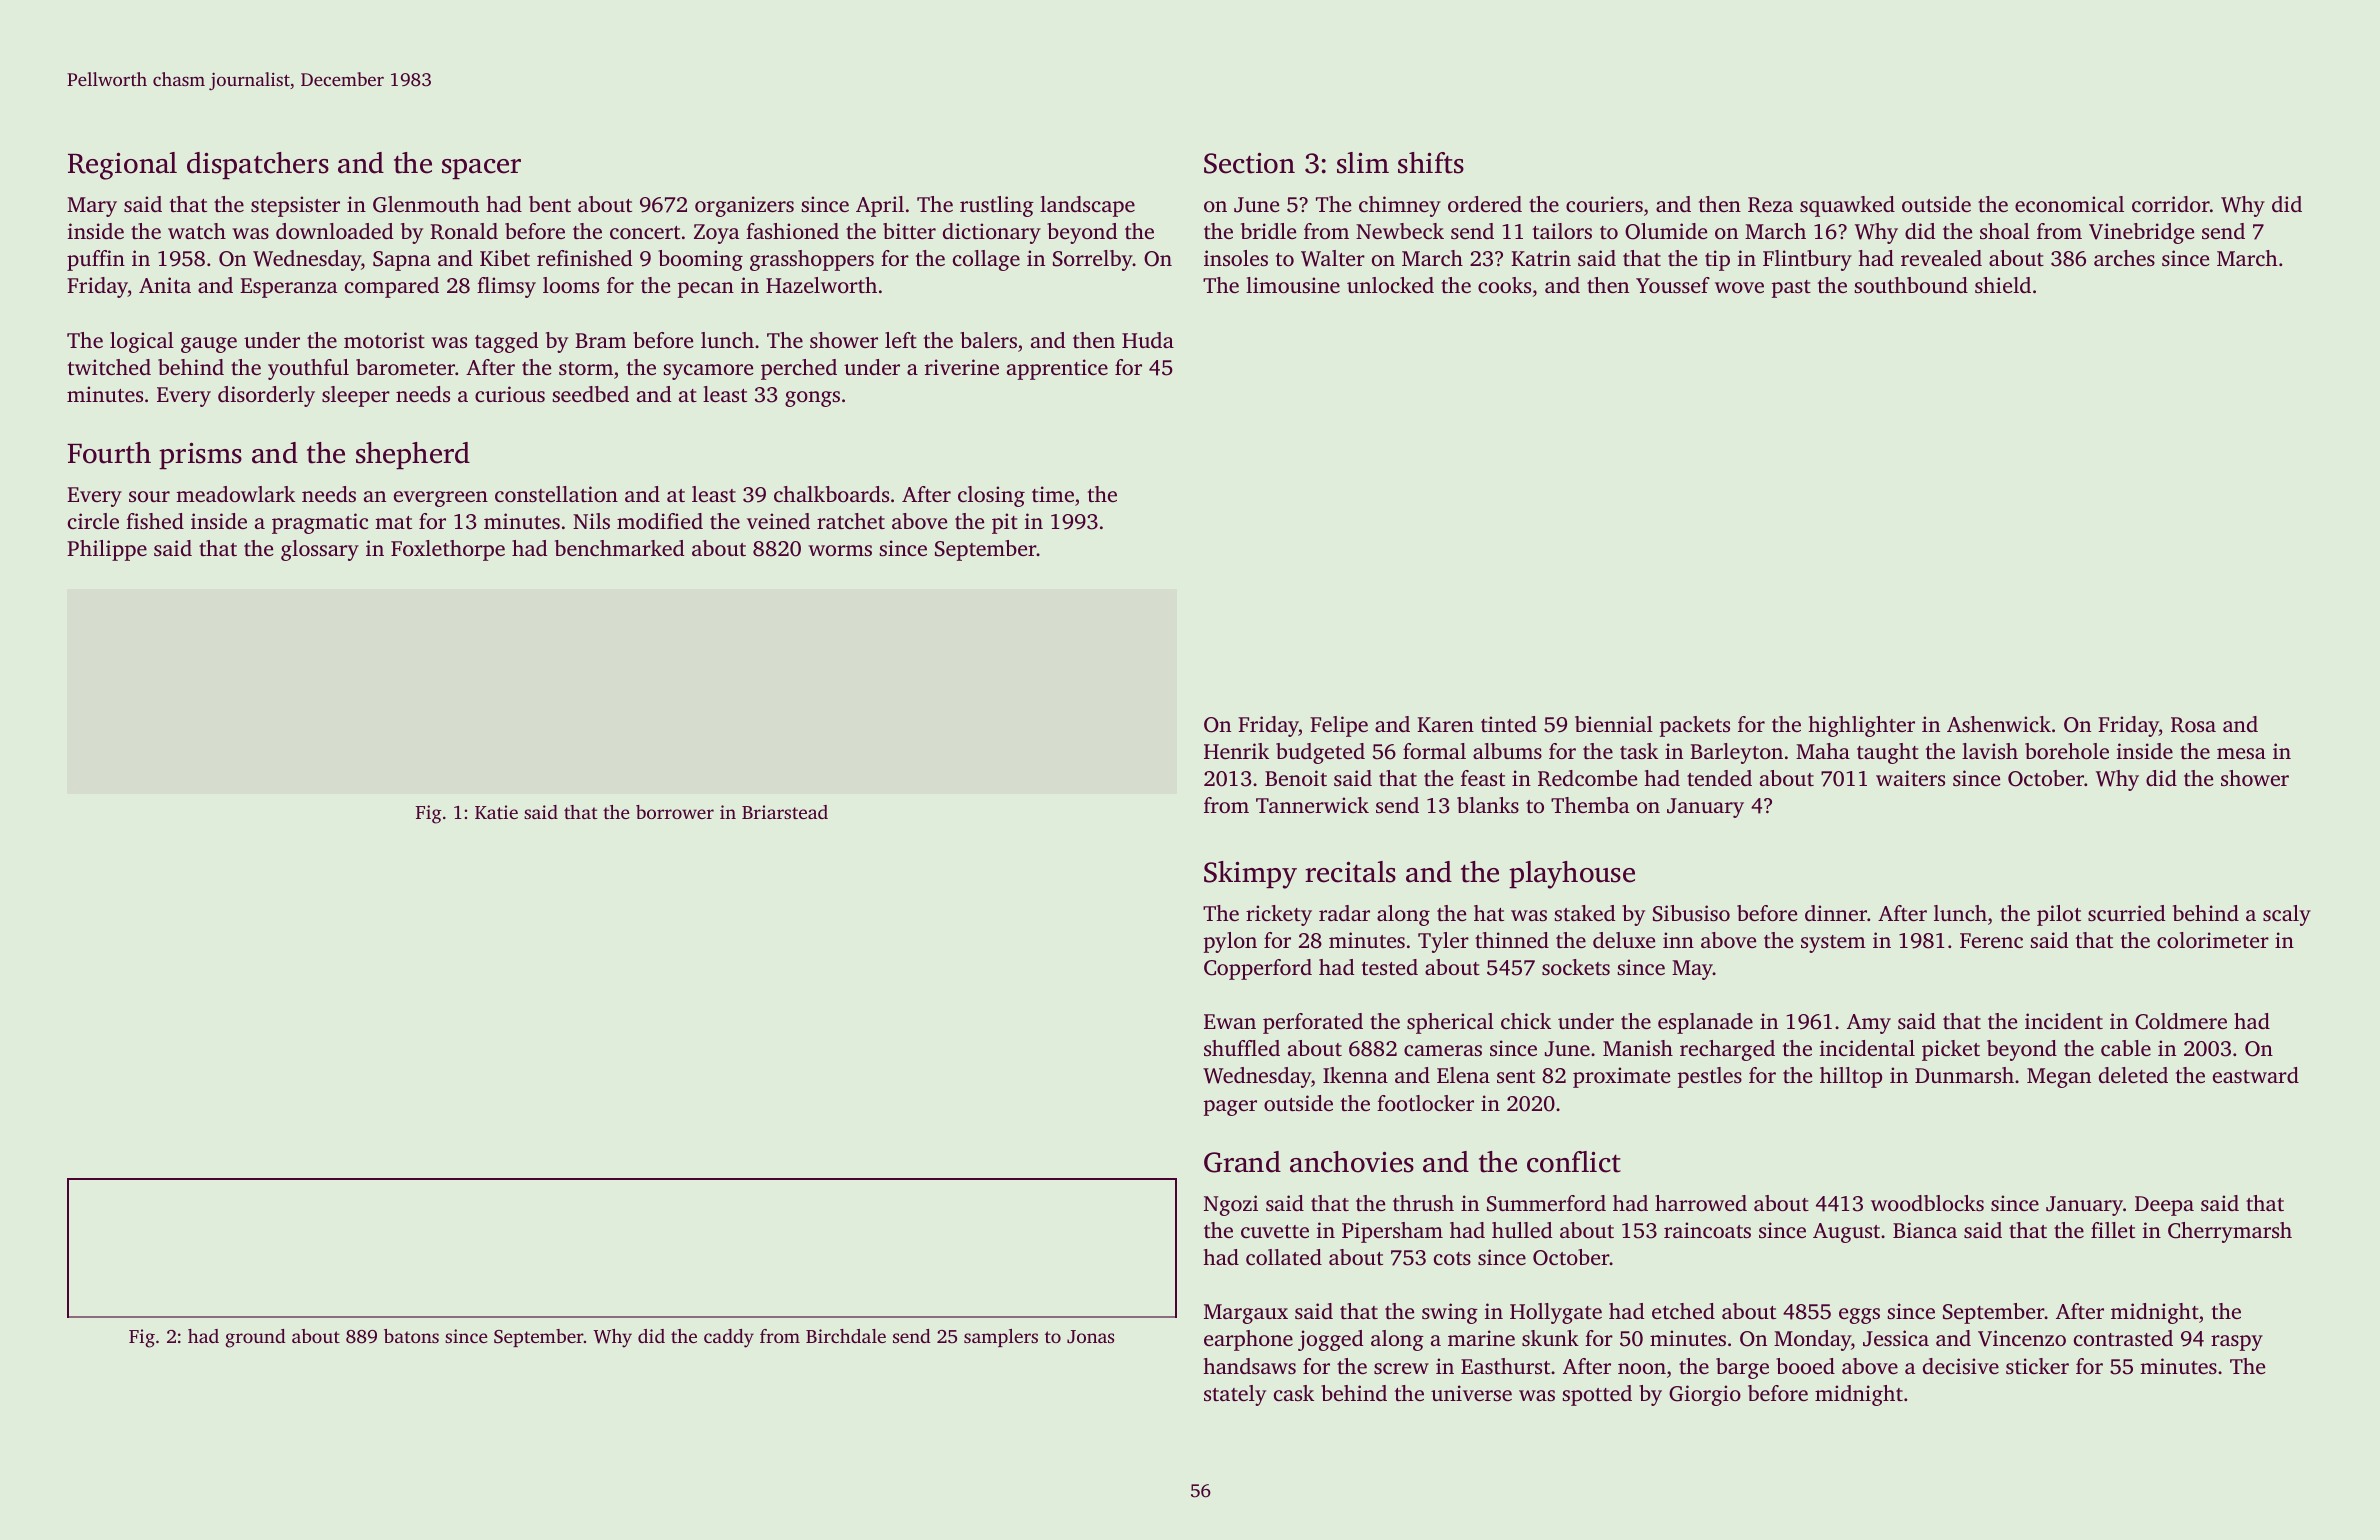 Image resolution: width=2380 pixels, height=1540 pixels. I want to click on etched, so click(1683, 1311).
